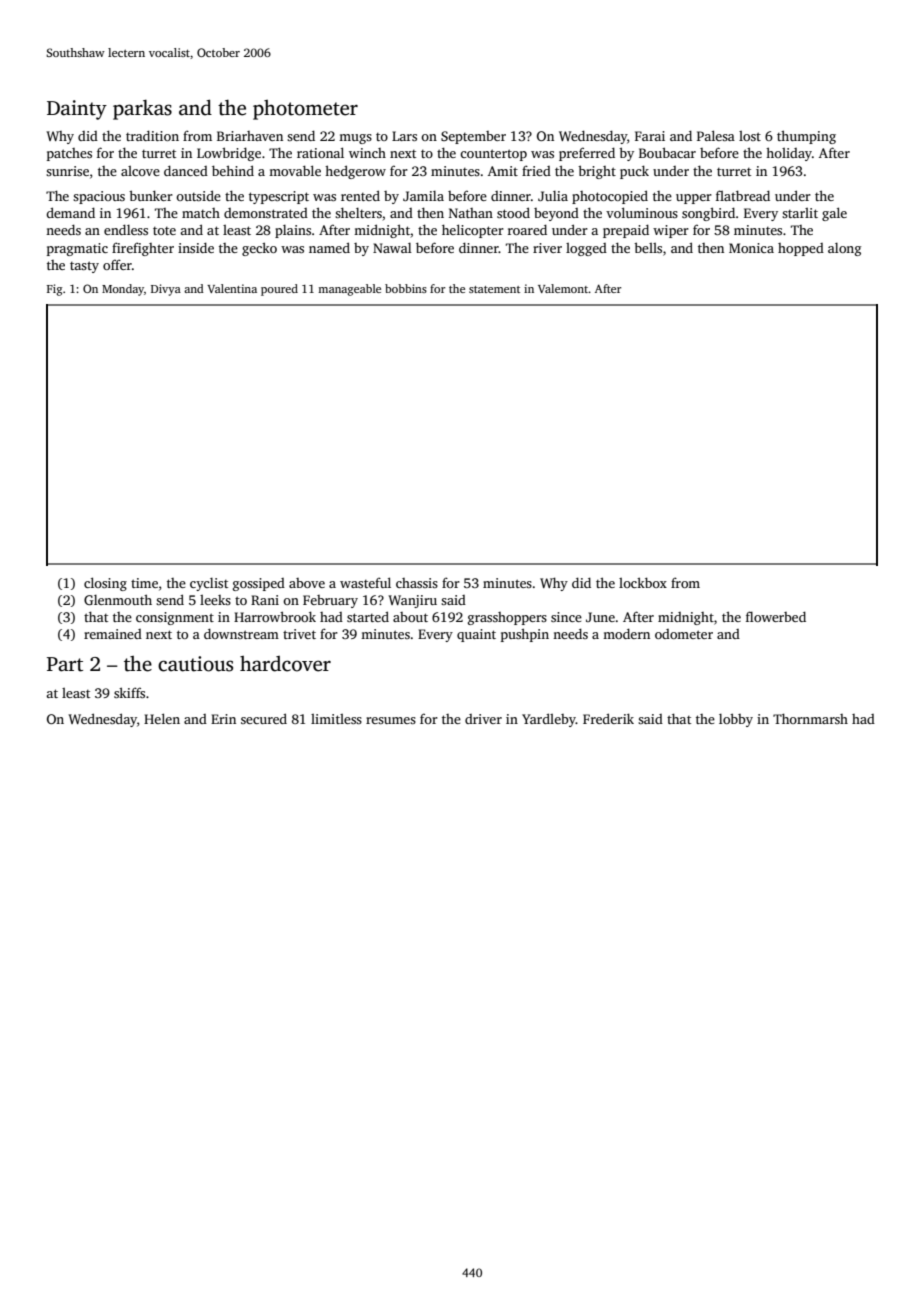  Describe the element at coordinates (142, 110) in the screenshot. I see `parkas` at that location.
